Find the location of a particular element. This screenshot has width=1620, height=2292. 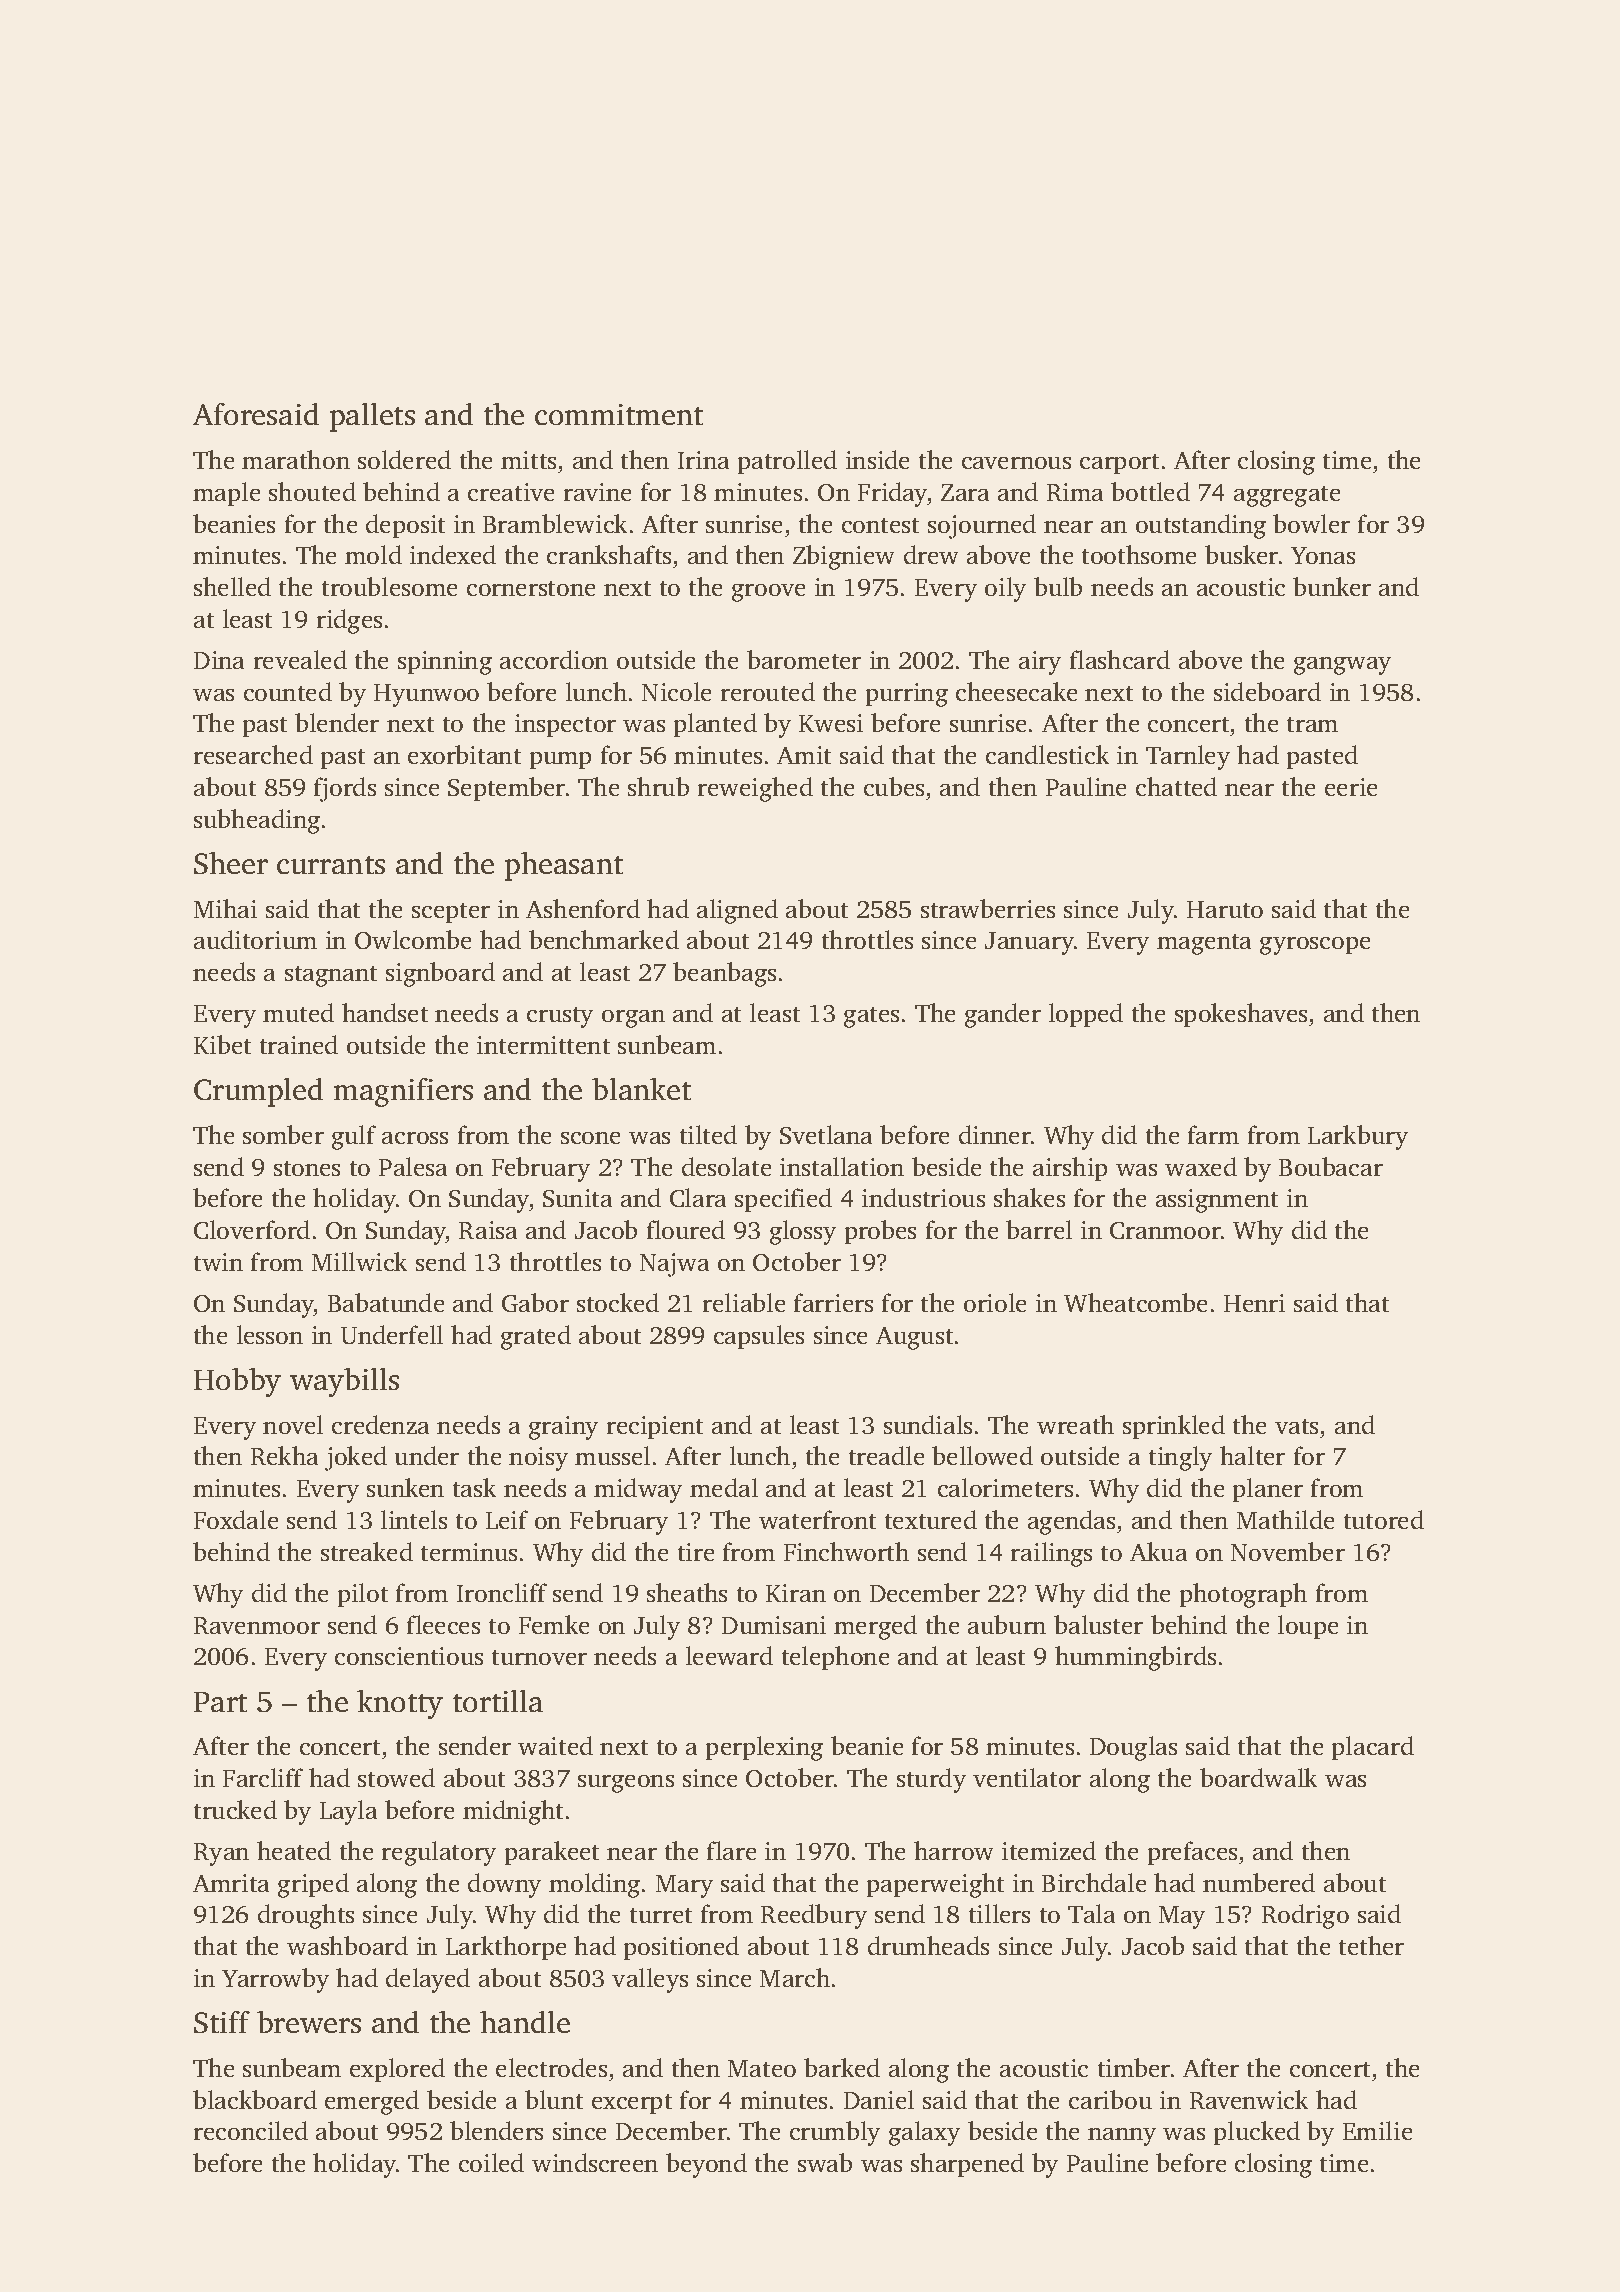

aggregate is located at coordinates (1287, 496).
